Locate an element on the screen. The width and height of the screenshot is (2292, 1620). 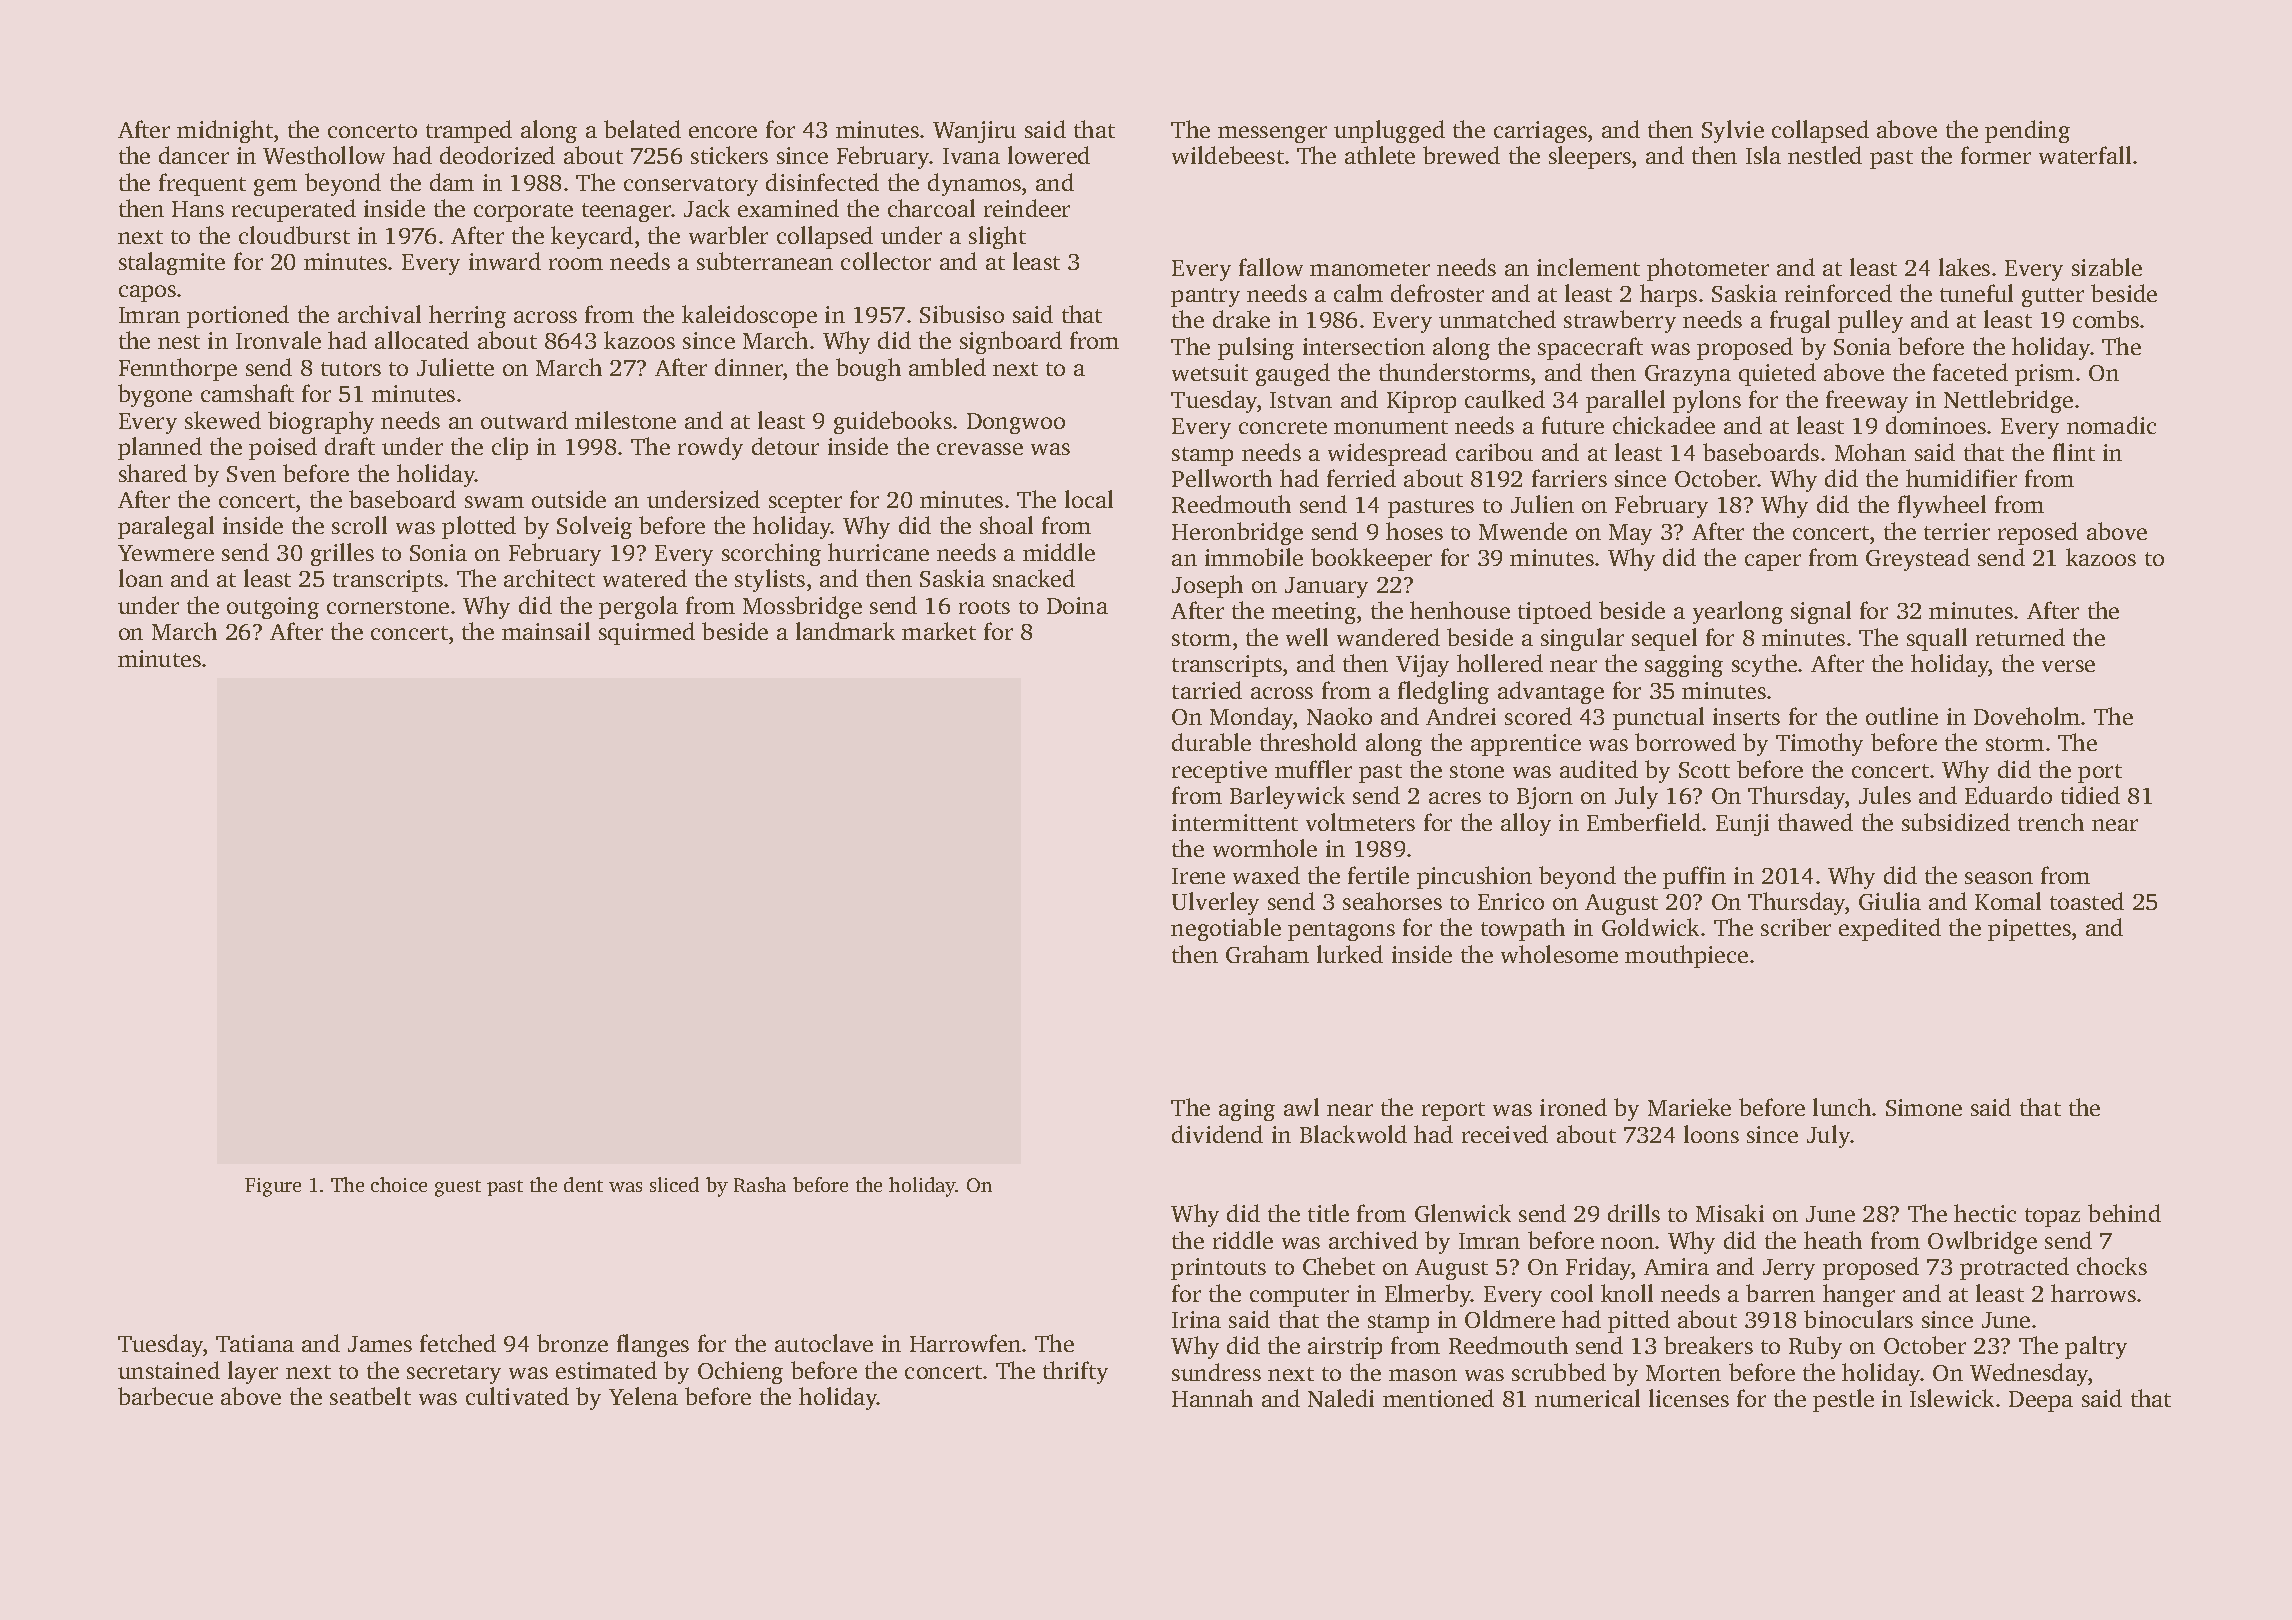
market is located at coordinates (939, 631).
